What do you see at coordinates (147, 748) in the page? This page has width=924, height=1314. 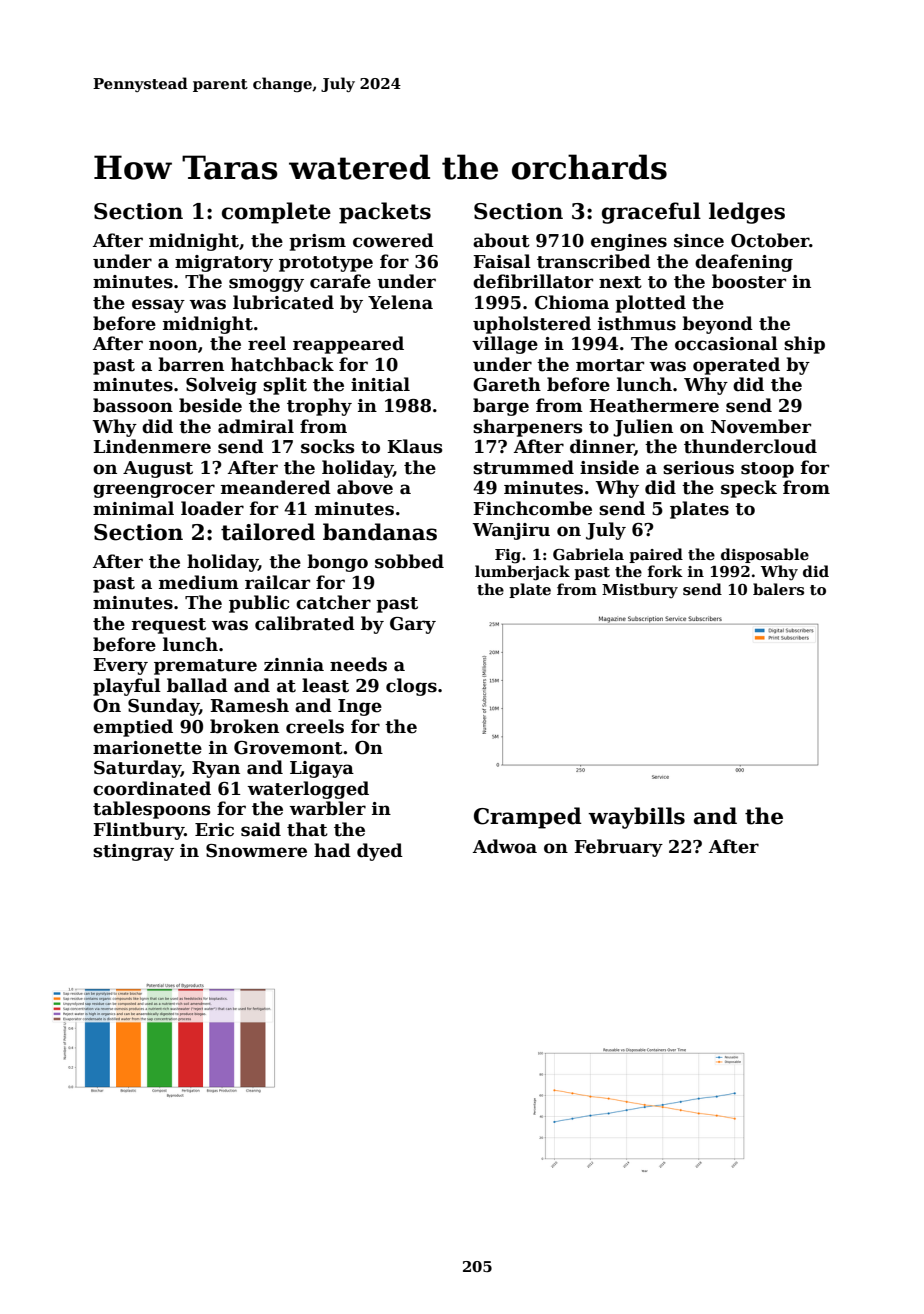 I see `marionette` at bounding box center [147, 748].
